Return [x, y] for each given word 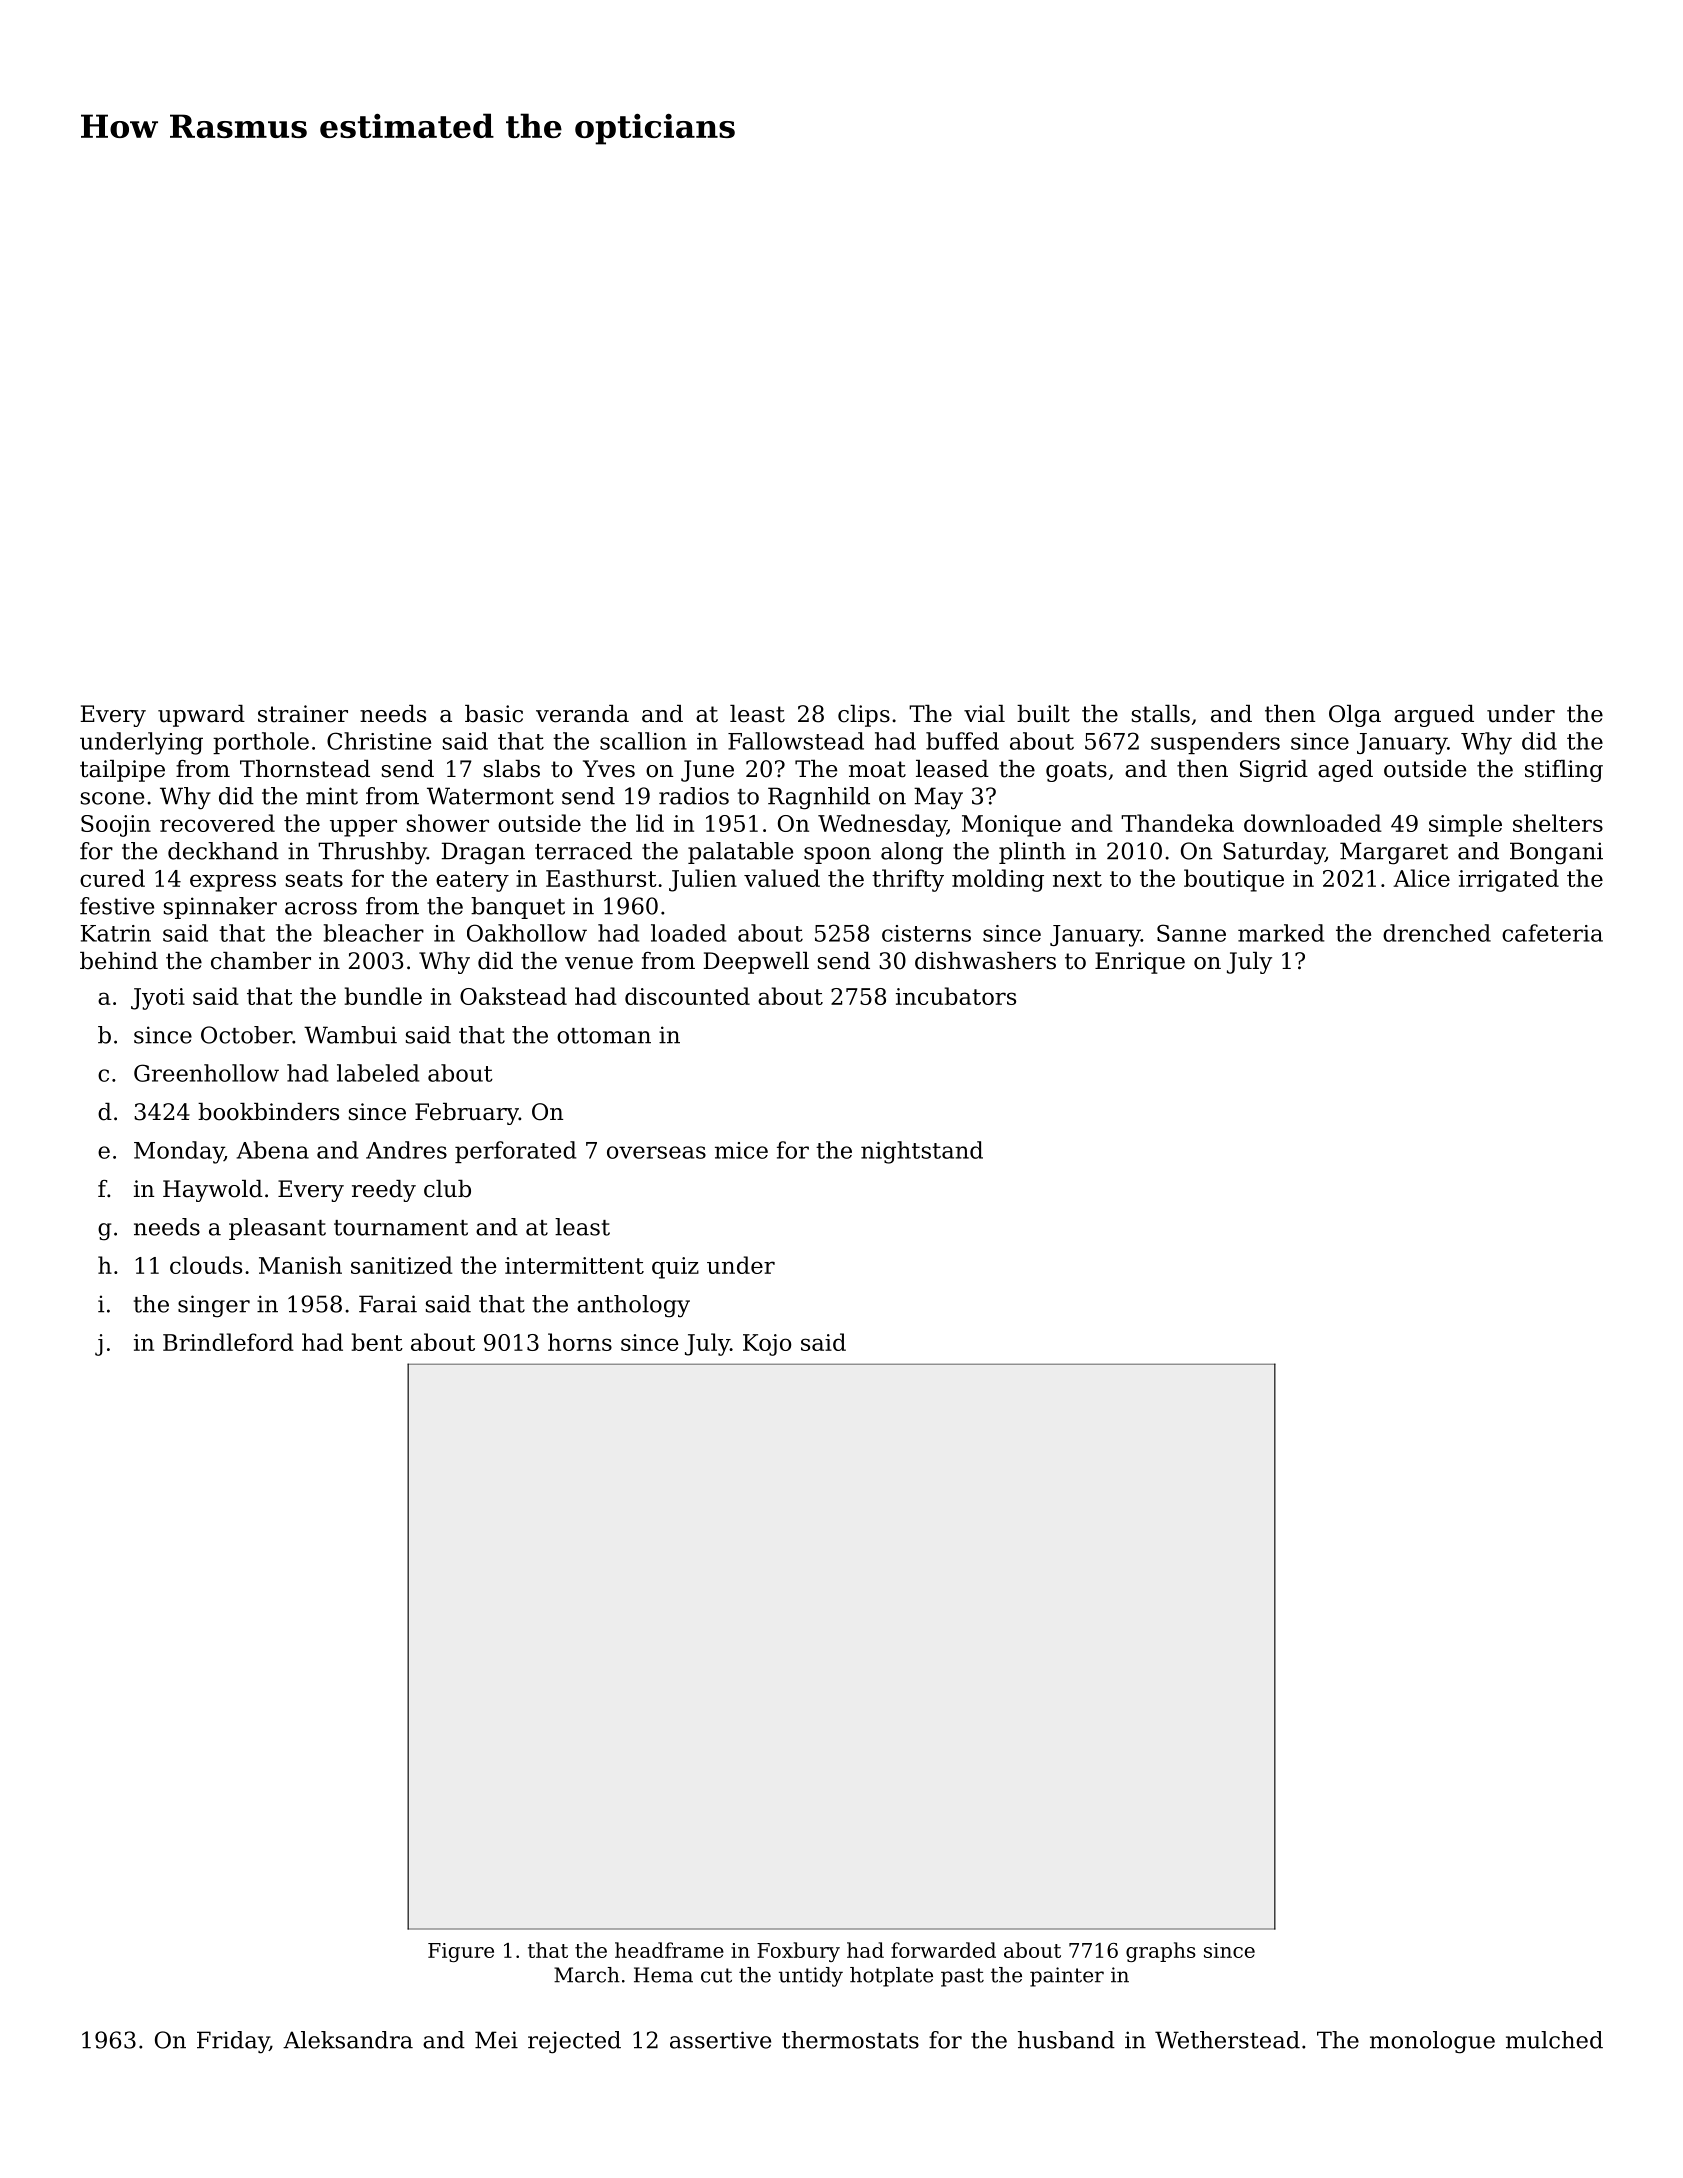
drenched [1437, 933]
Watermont [490, 796]
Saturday [1274, 853]
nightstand [922, 1152]
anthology [633, 1306]
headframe [669, 1950]
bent [377, 1342]
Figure [461, 1952]
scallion [643, 741]
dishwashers [985, 961]
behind [119, 961]
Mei [496, 2040]
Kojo [767, 1345]
